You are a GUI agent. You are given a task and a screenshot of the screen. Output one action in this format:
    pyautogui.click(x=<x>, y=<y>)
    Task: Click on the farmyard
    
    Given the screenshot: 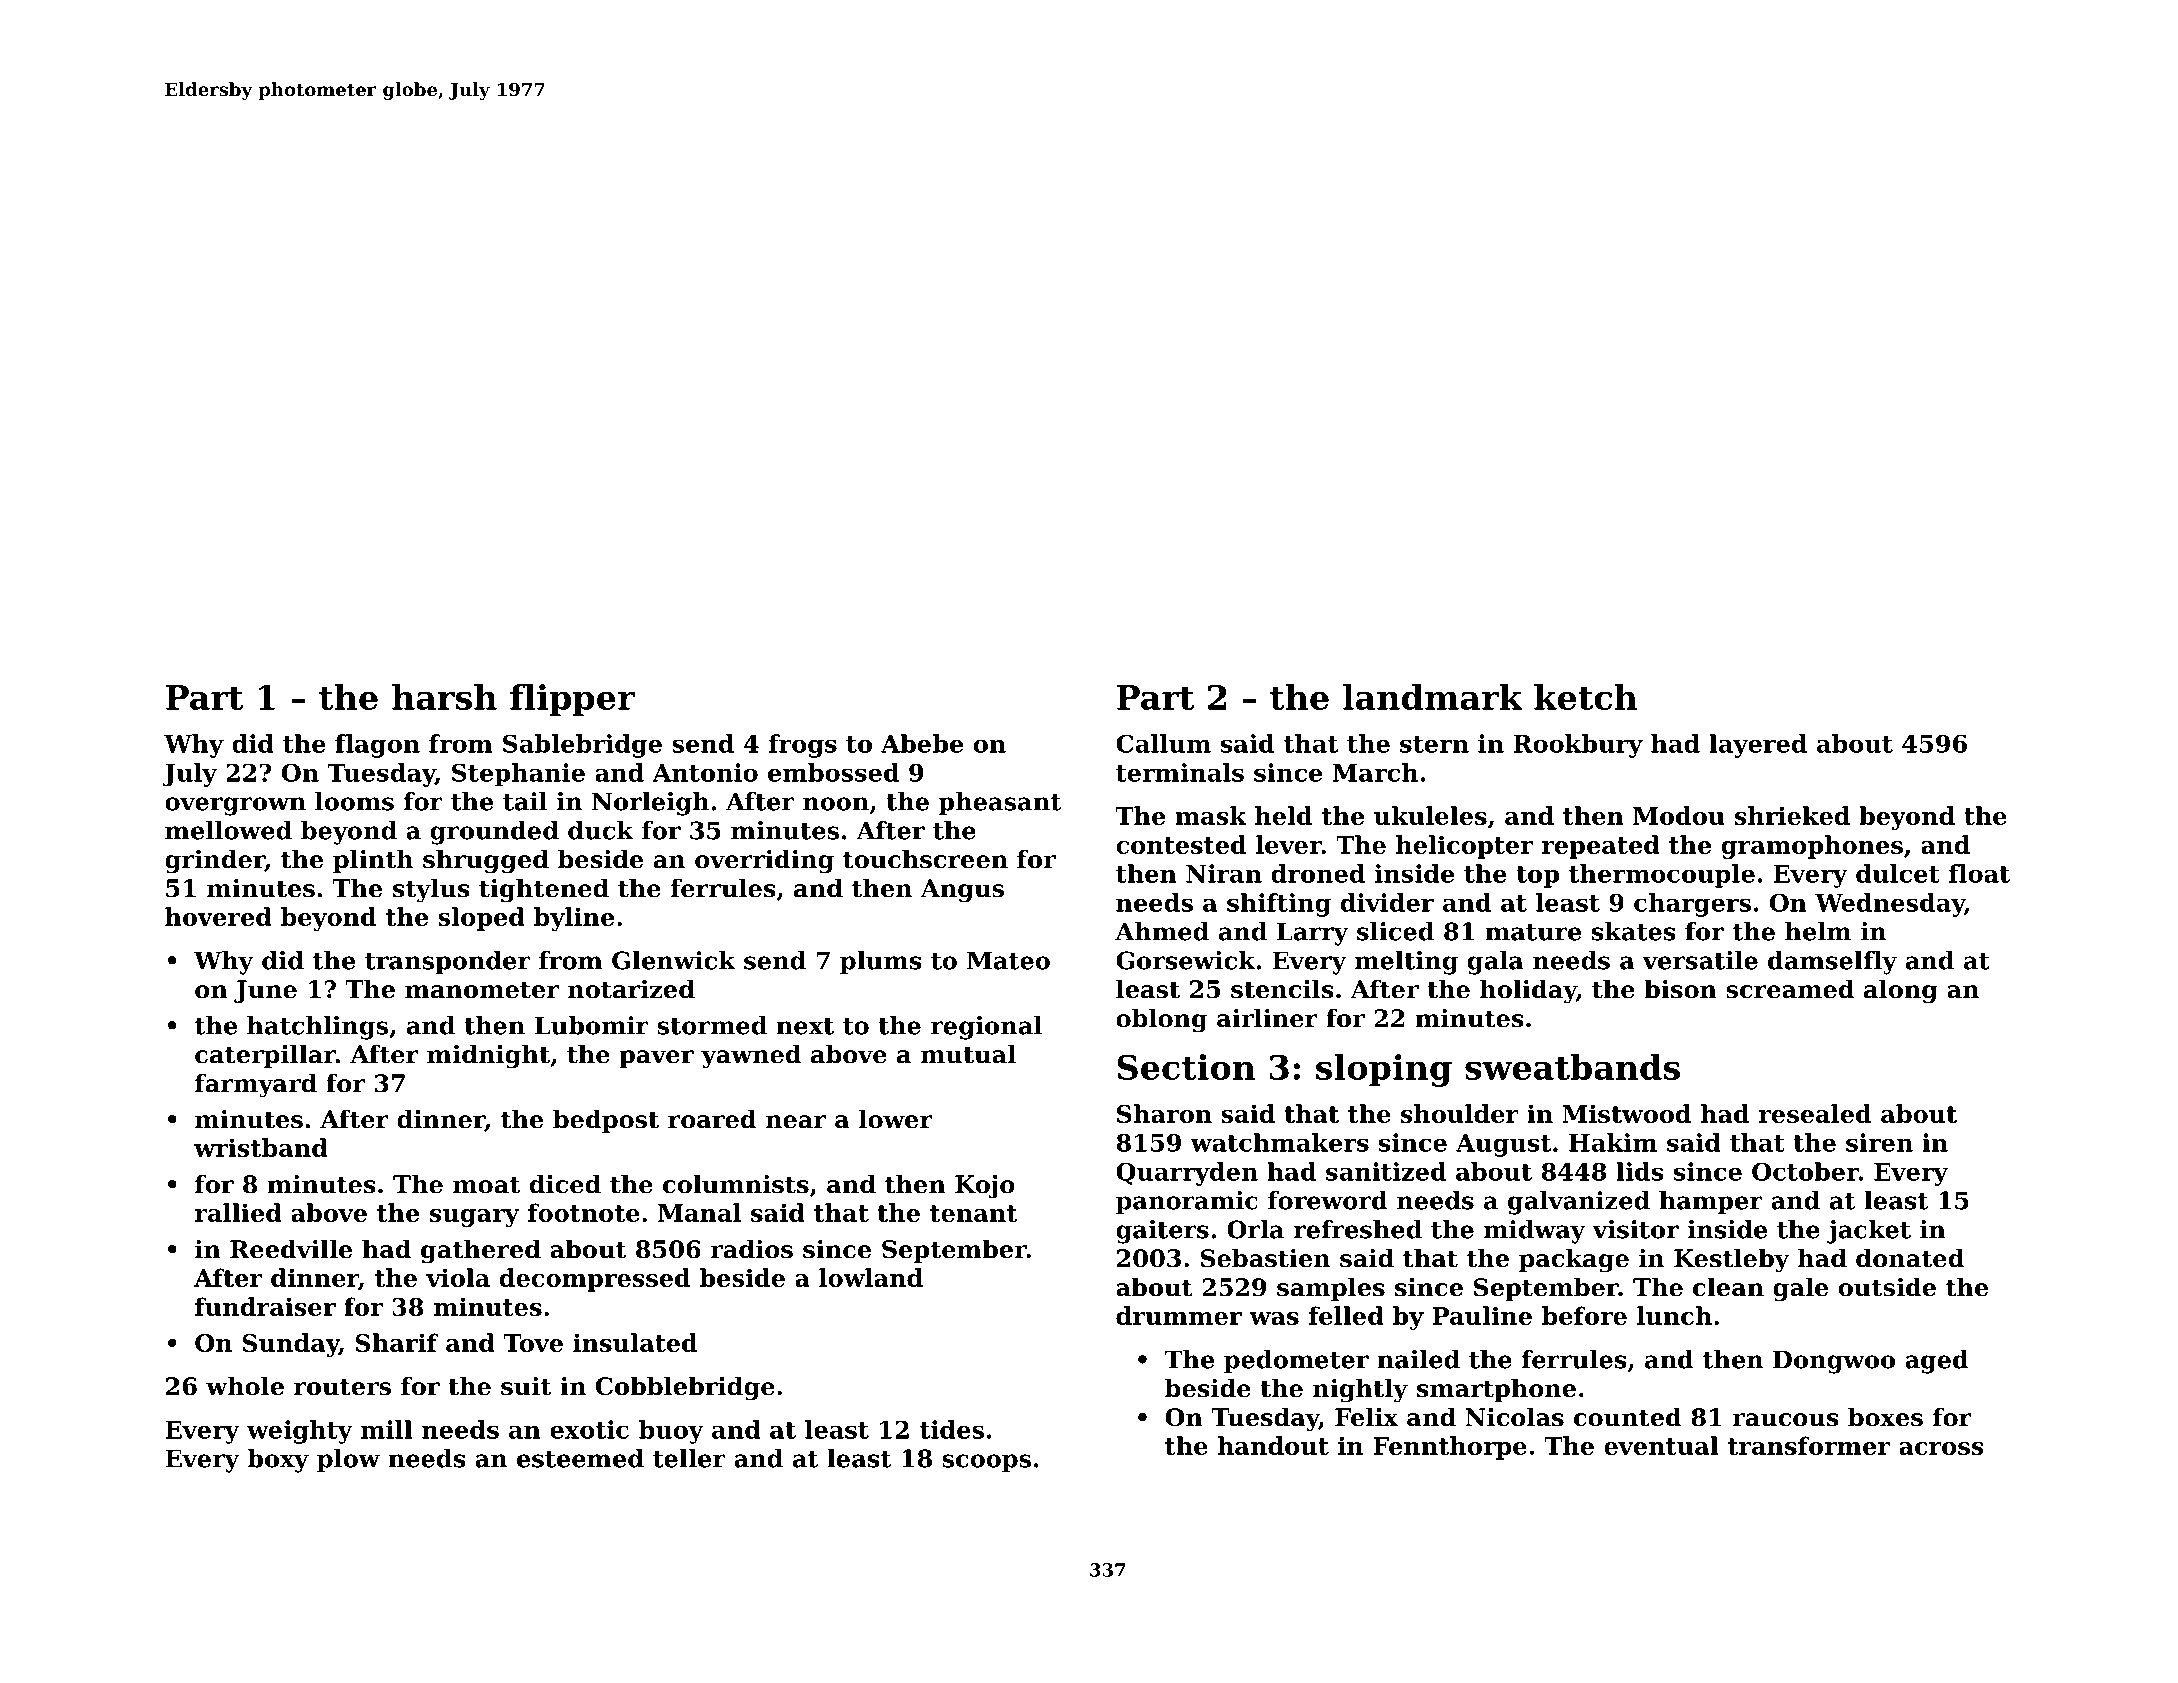 What is the action you would take?
    pyautogui.click(x=256, y=1085)
